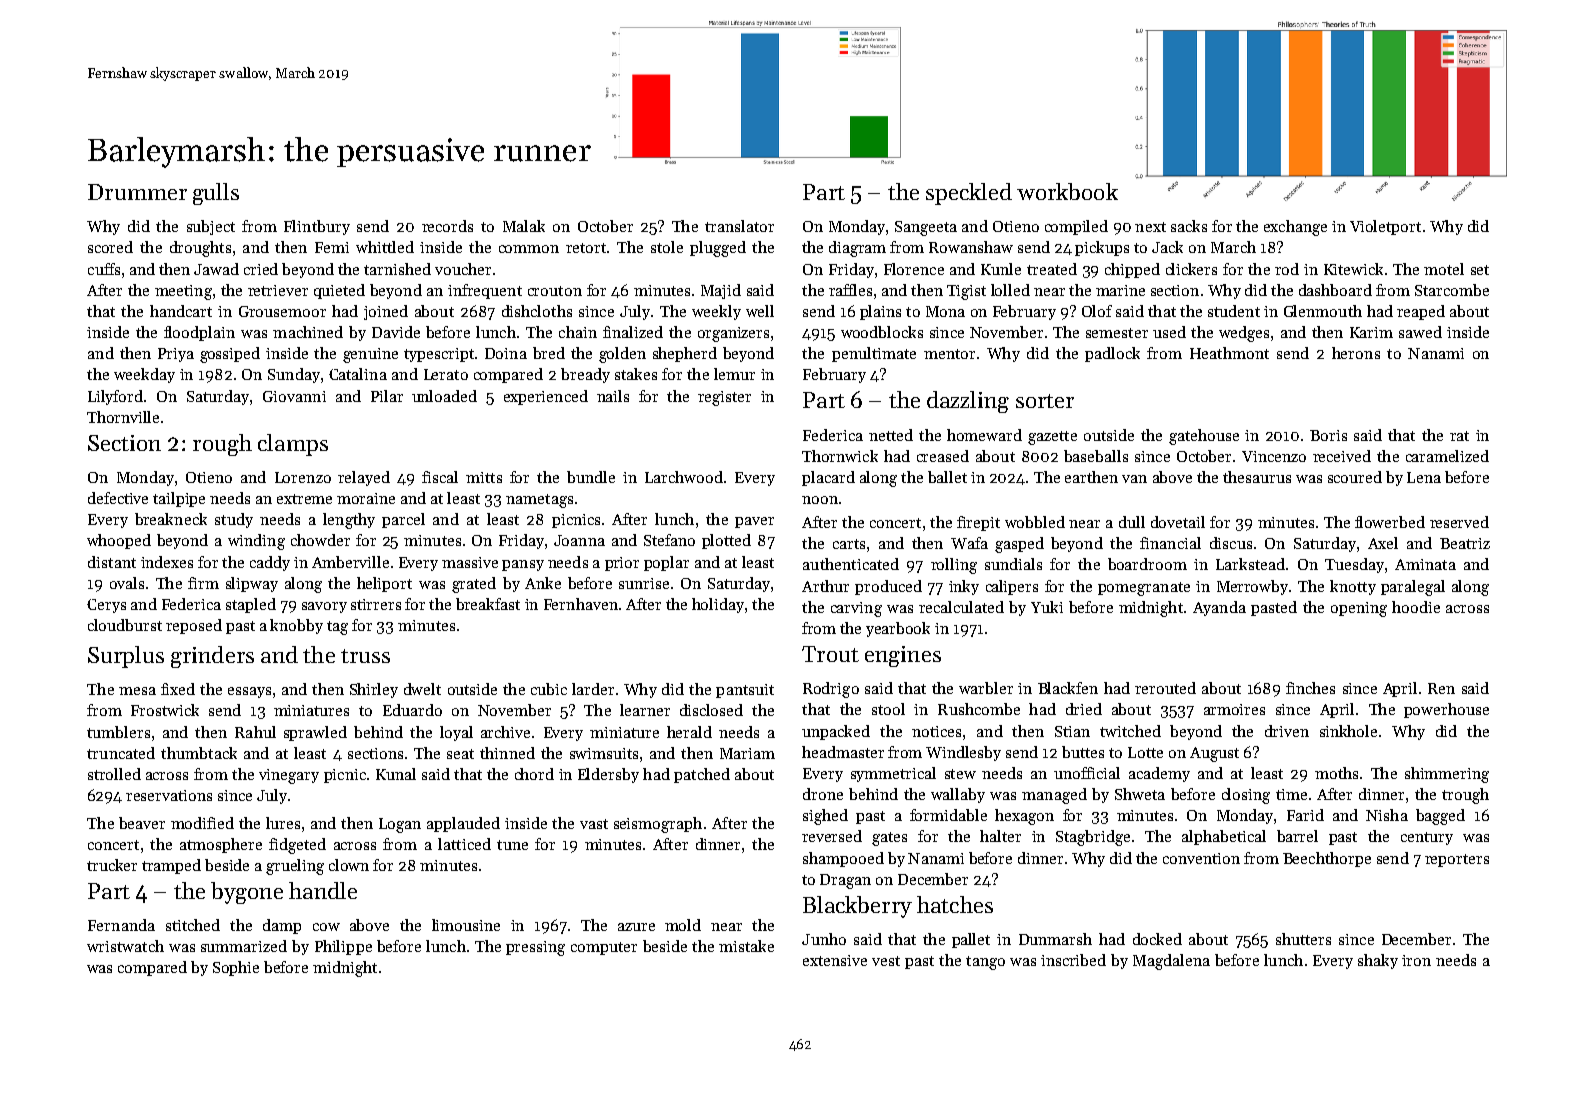 The width and height of the document is (1577, 1115). Describe the element at coordinates (604, 948) in the document. I see `computer` at that location.
